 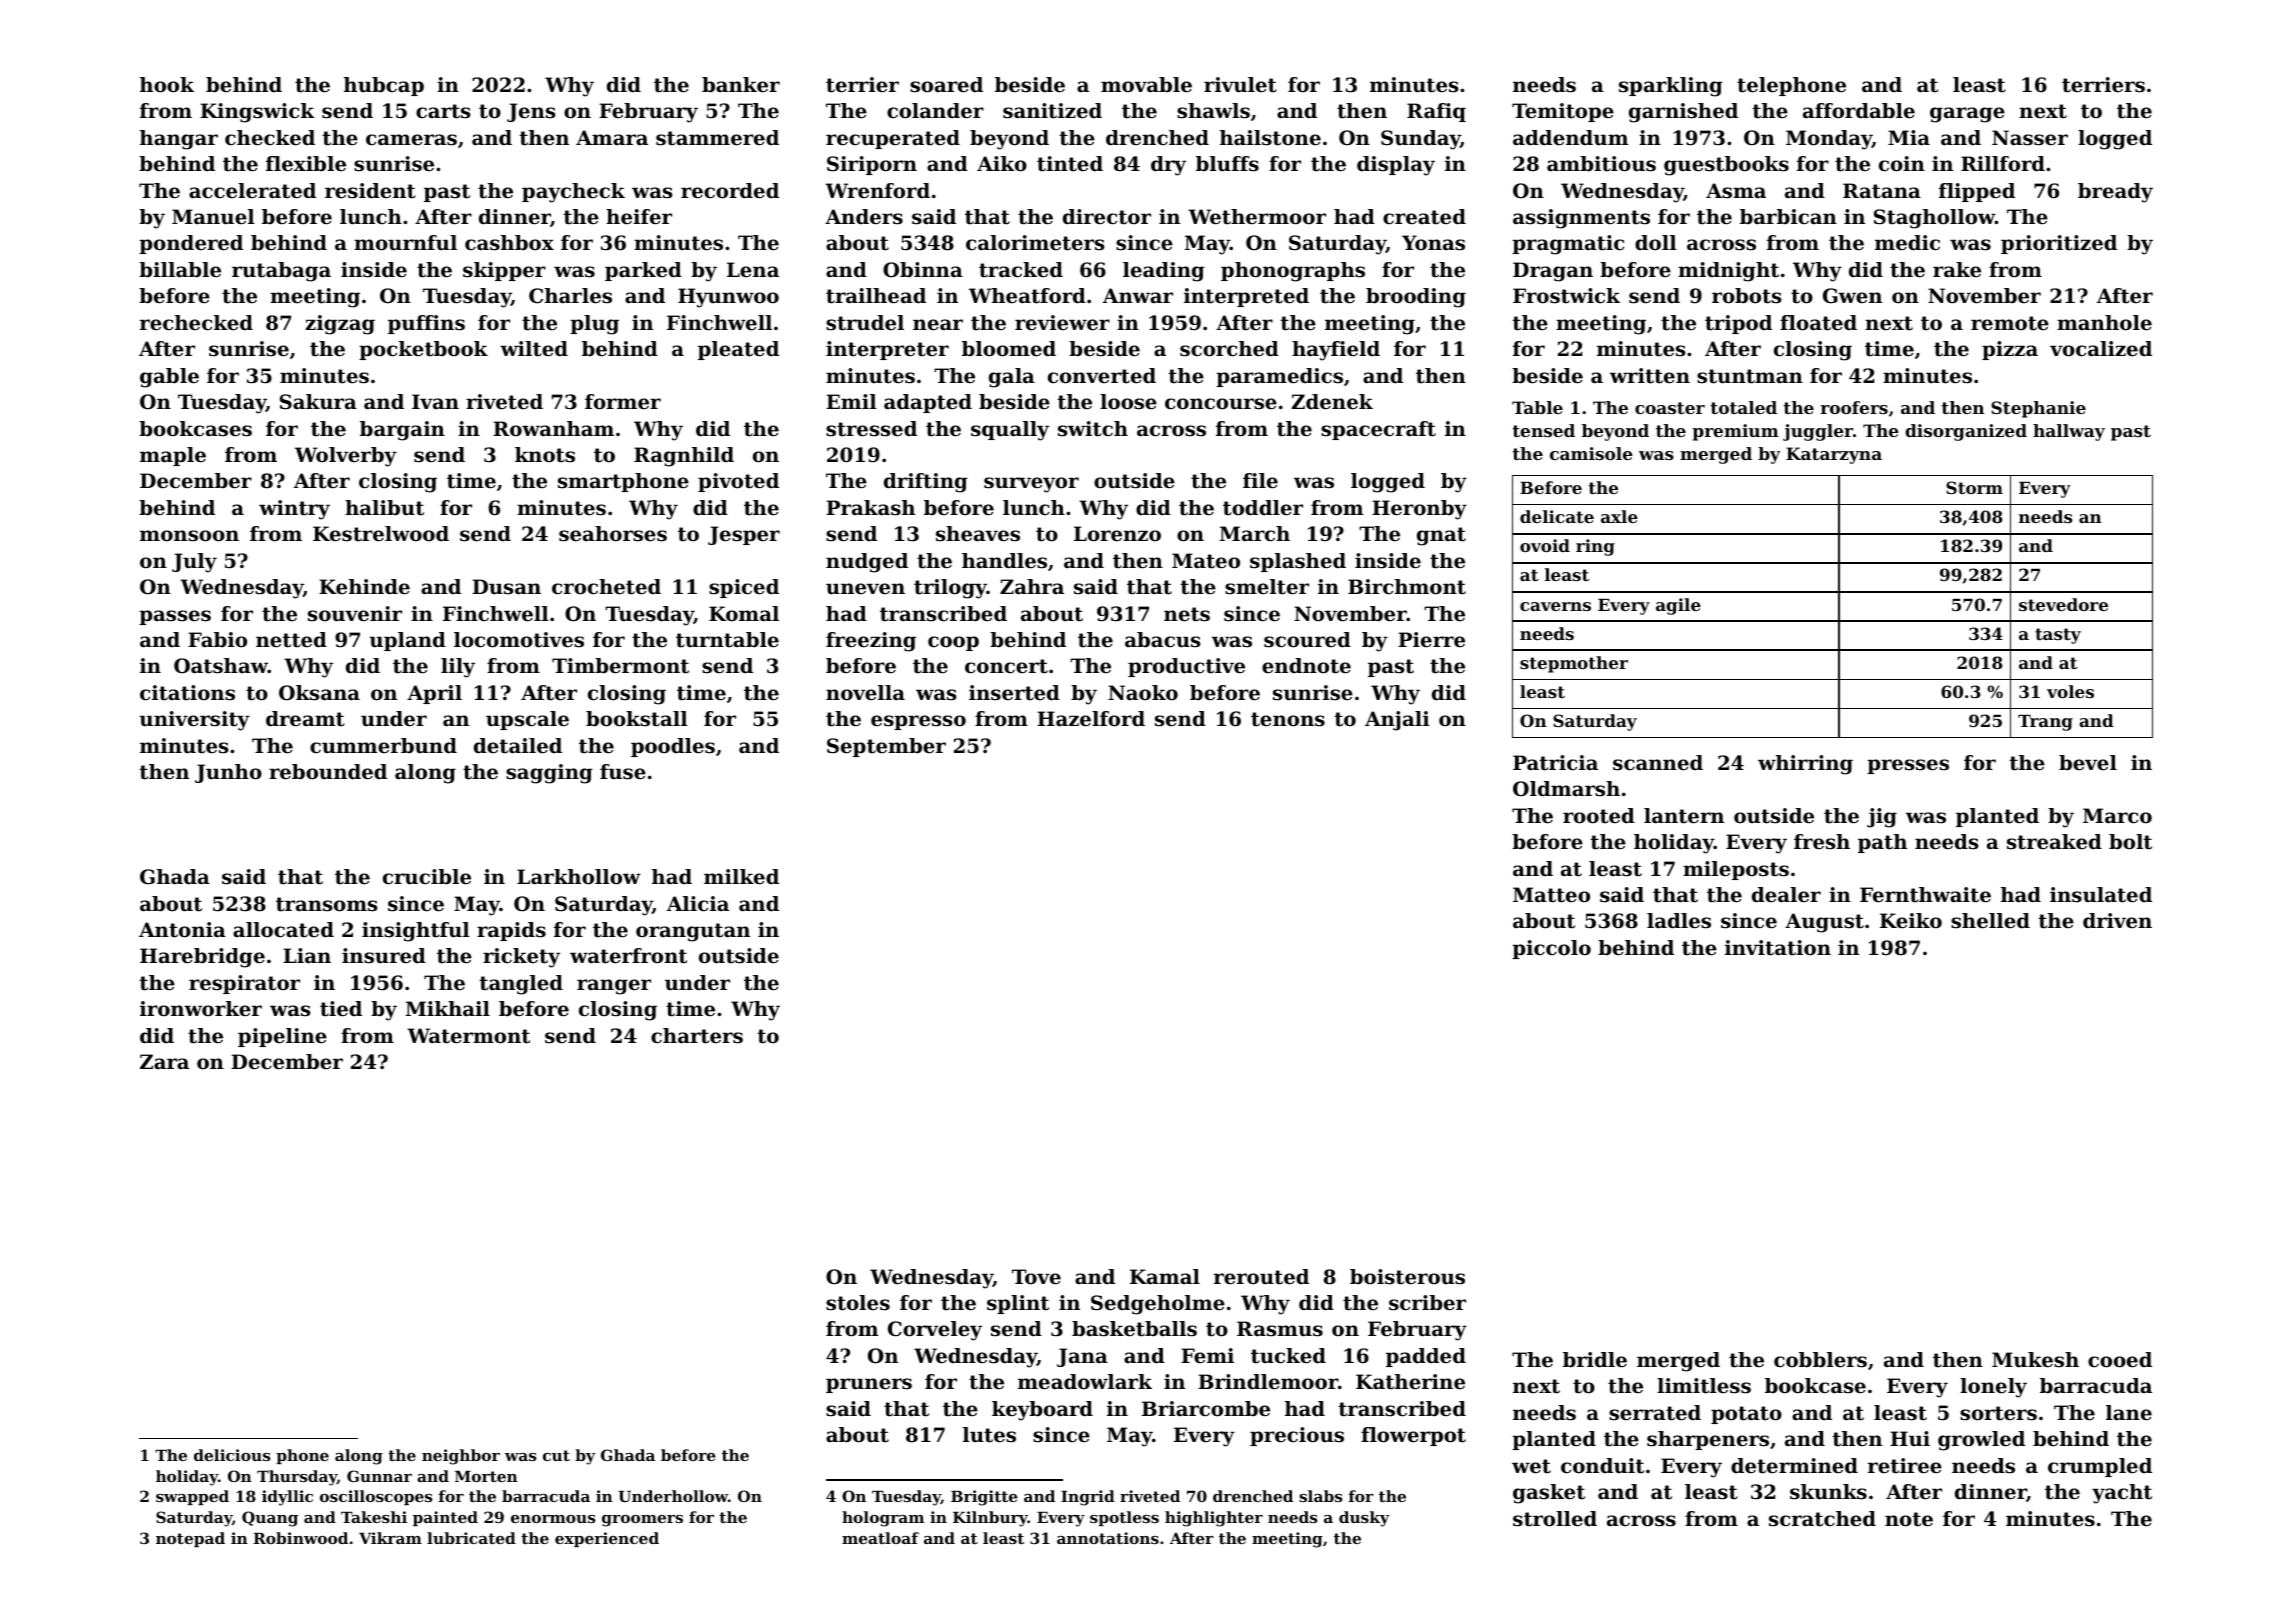 I want to click on Harebridge, so click(x=202, y=958).
